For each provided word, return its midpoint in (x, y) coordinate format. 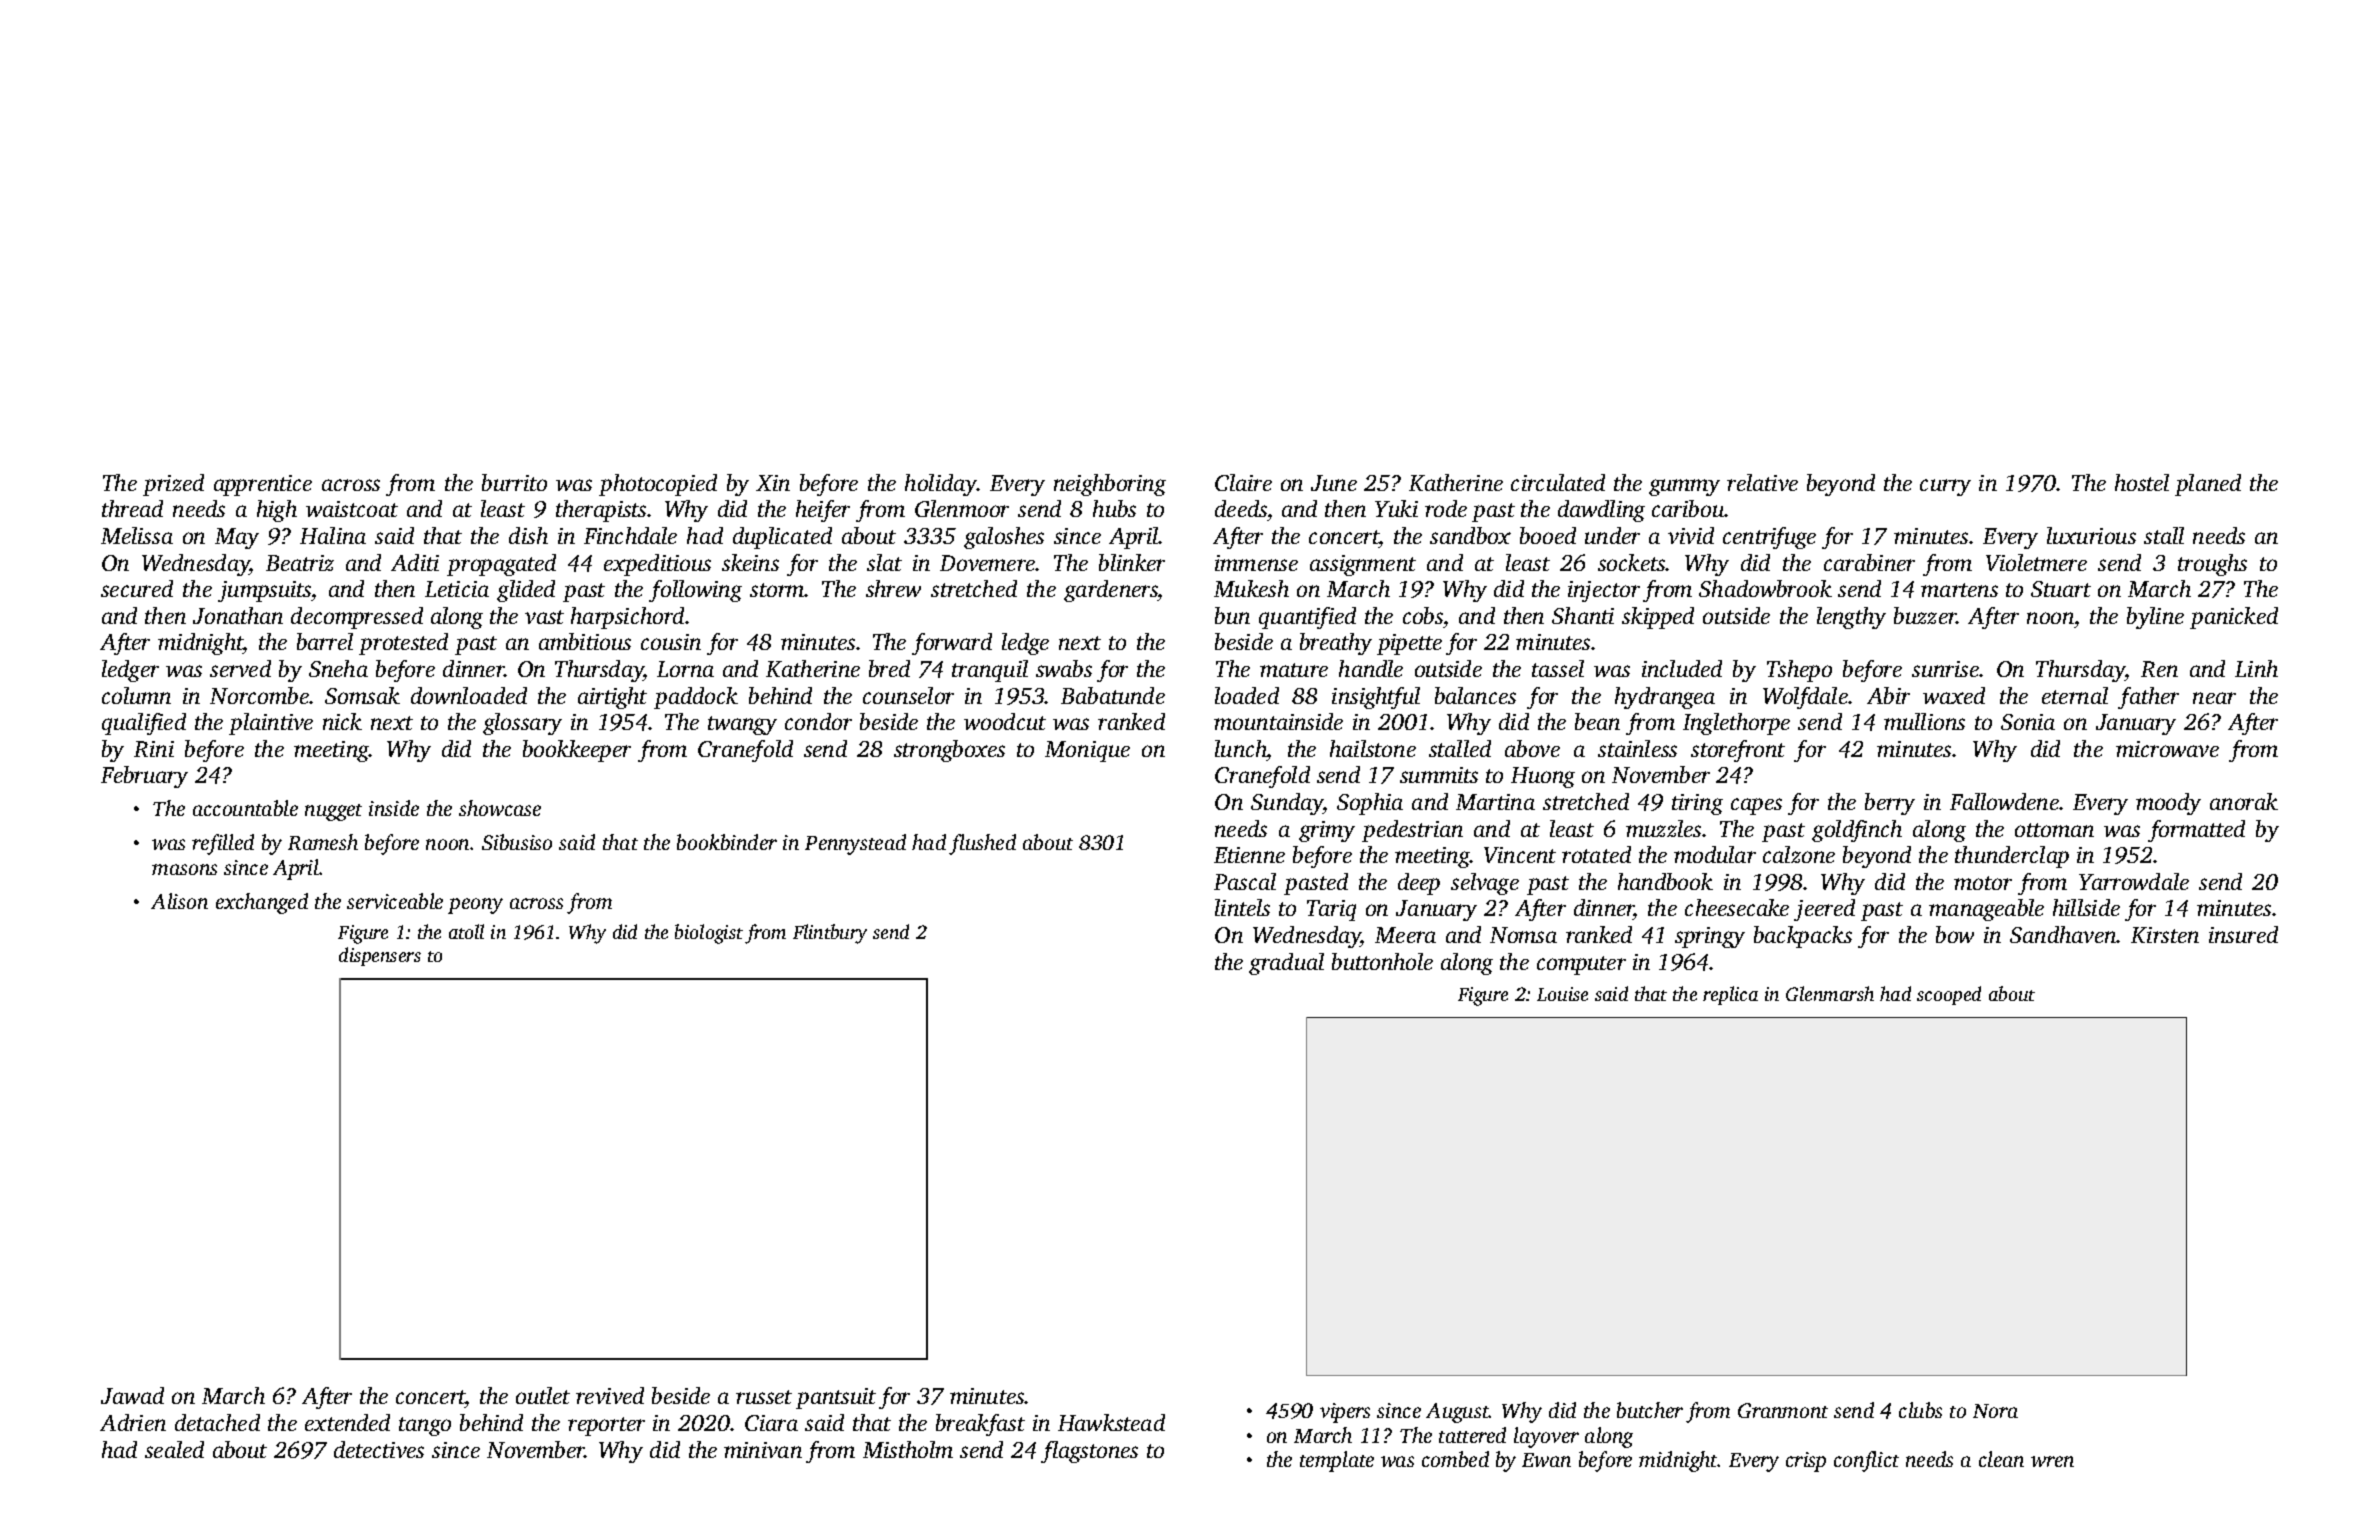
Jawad (132, 1395)
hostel (2142, 482)
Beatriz (300, 563)
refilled (223, 844)
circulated (1558, 482)
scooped (1949, 995)
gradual (1286, 964)
